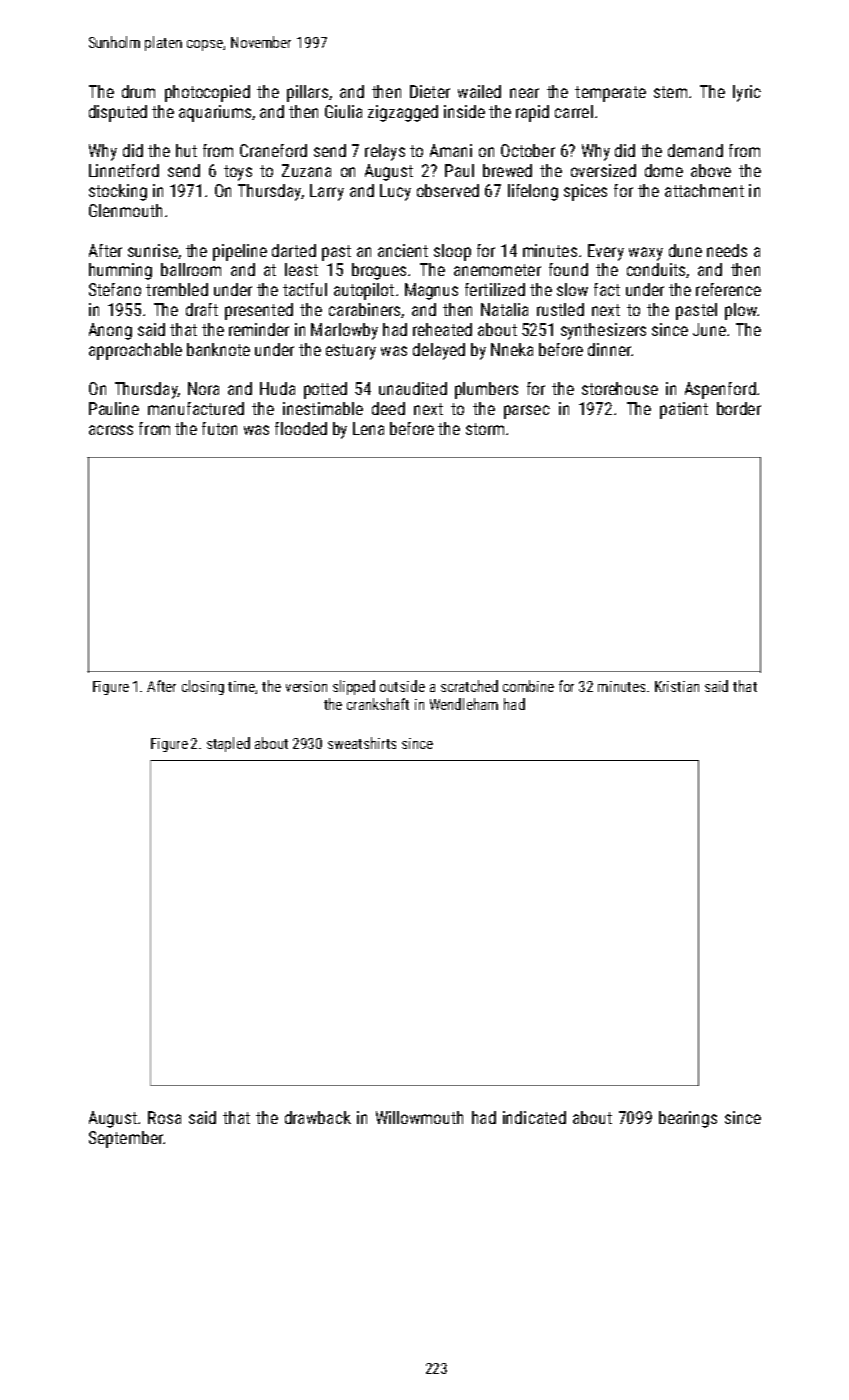  Describe the element at coordinates (368, 428) in the screenshot. I see `Lena` at that location.
